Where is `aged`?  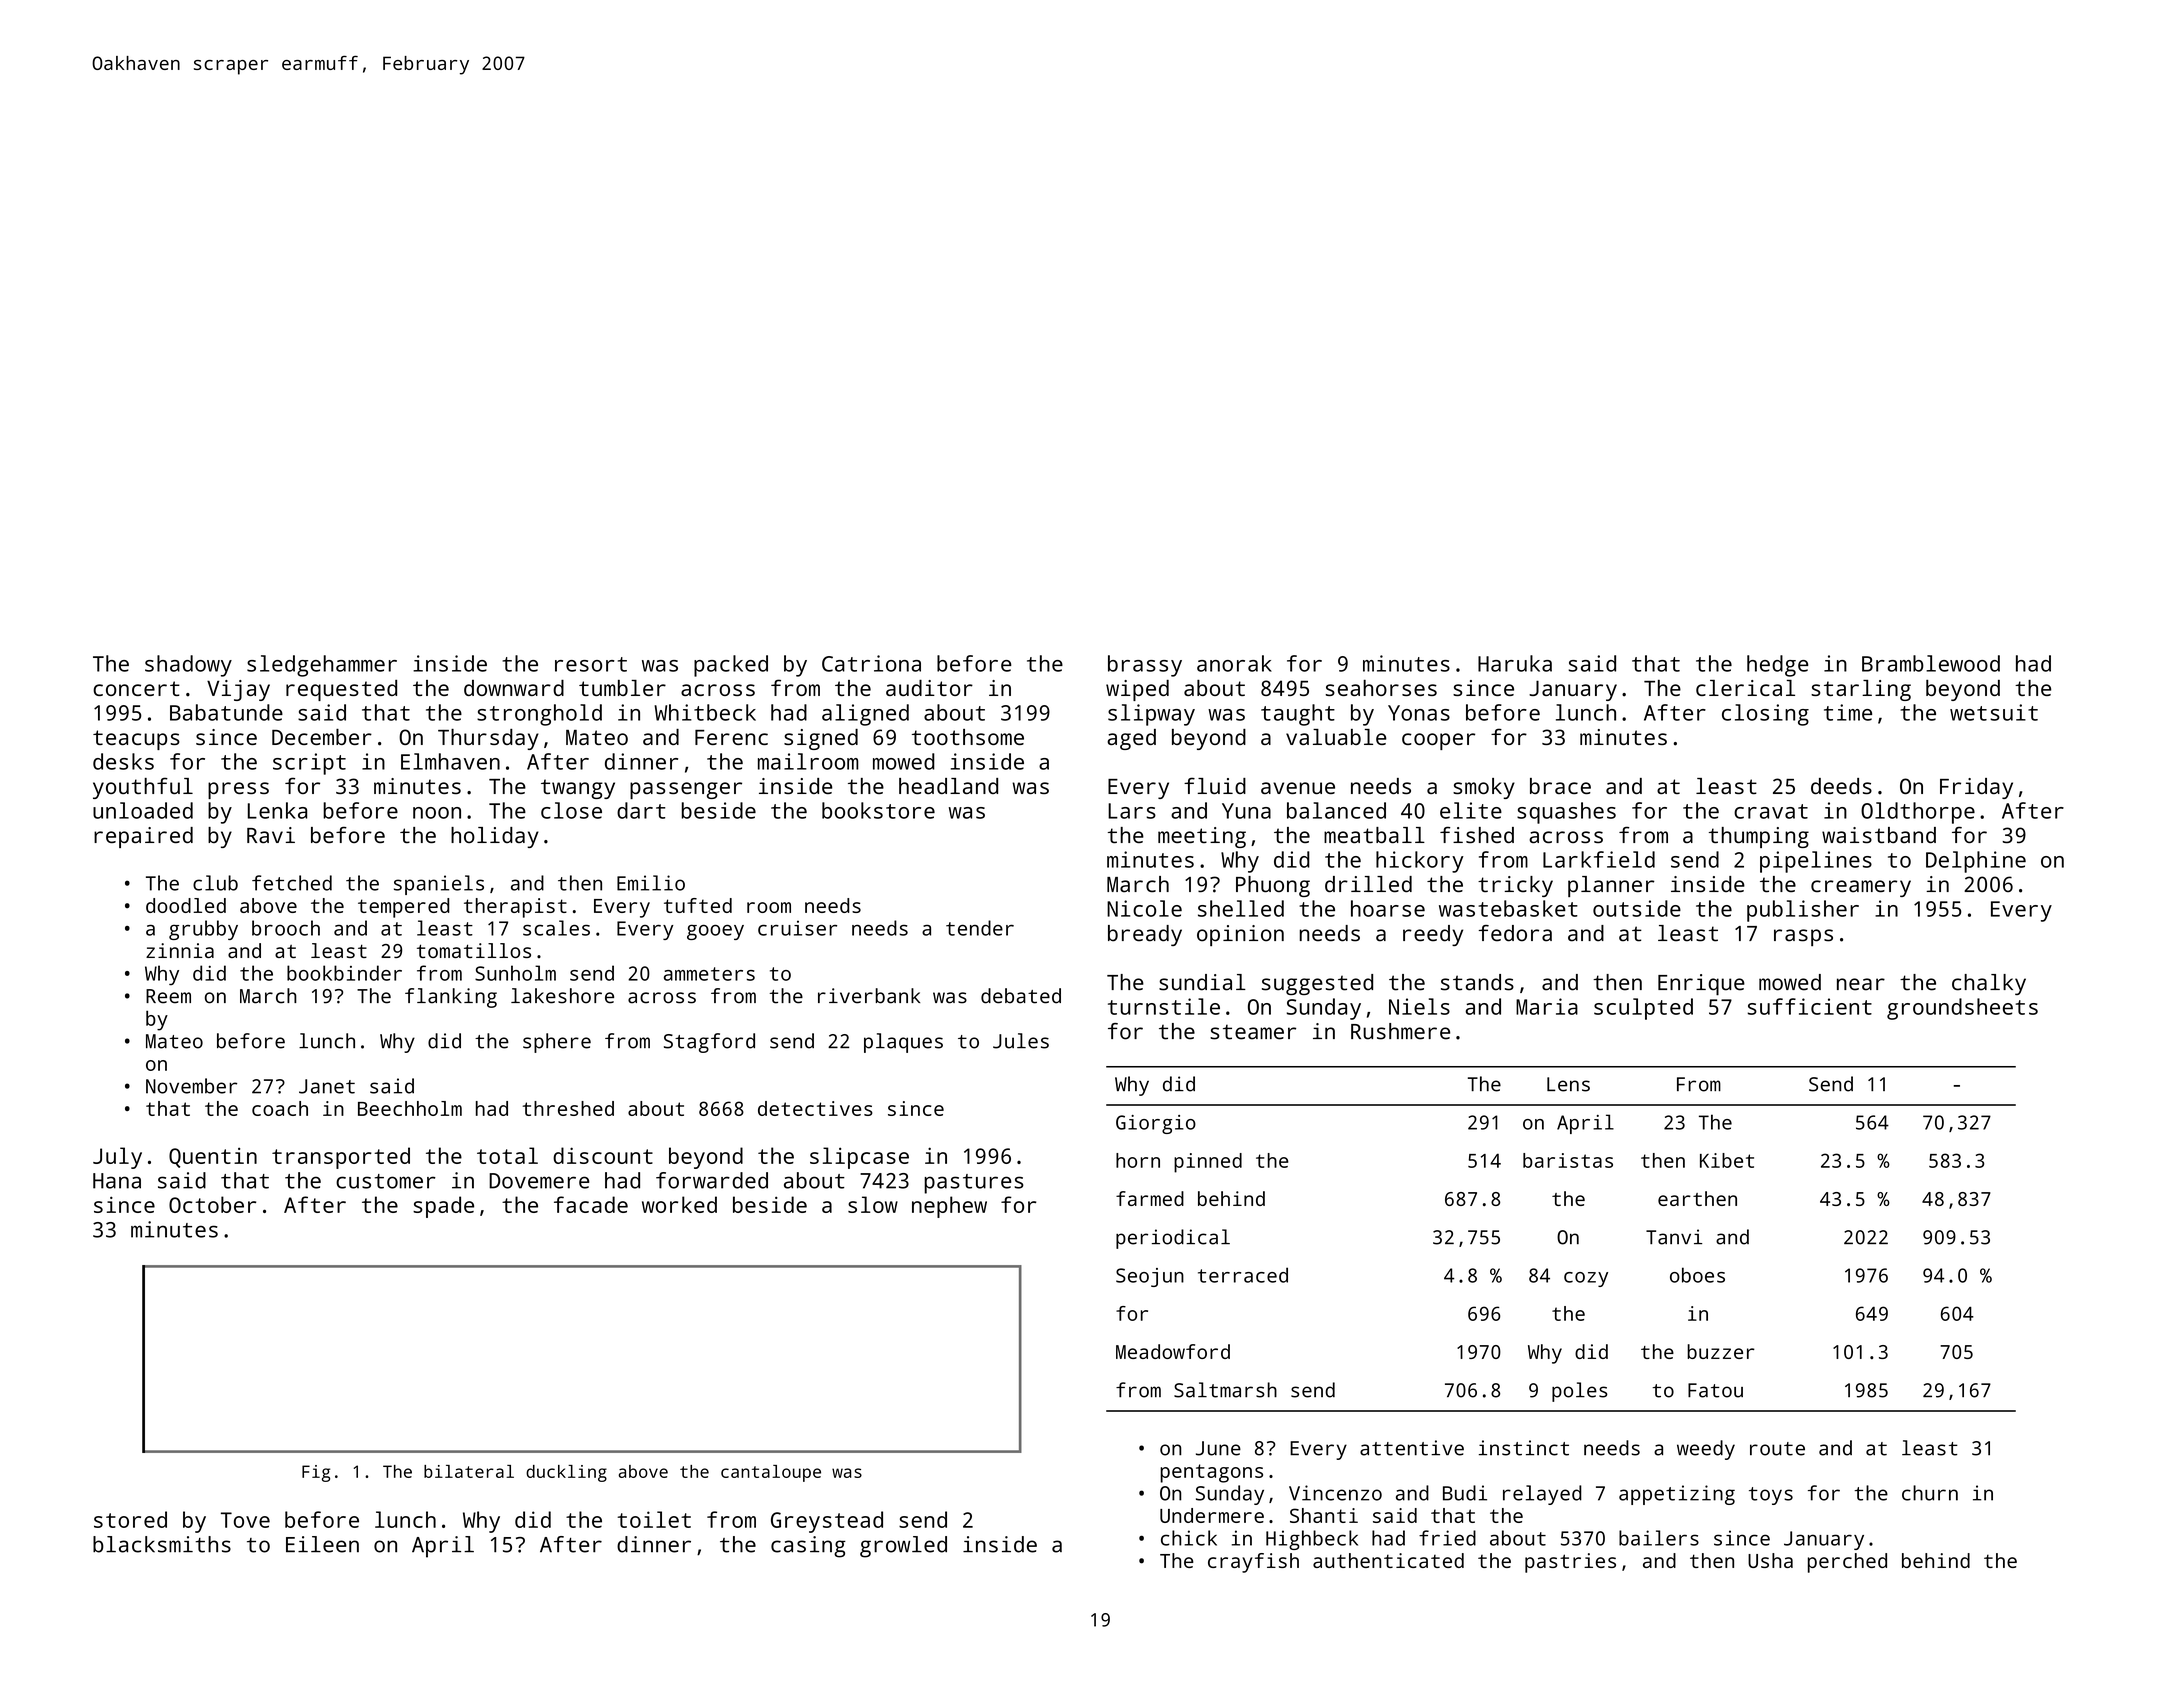
aged is located at coordinates (1131, 739).
